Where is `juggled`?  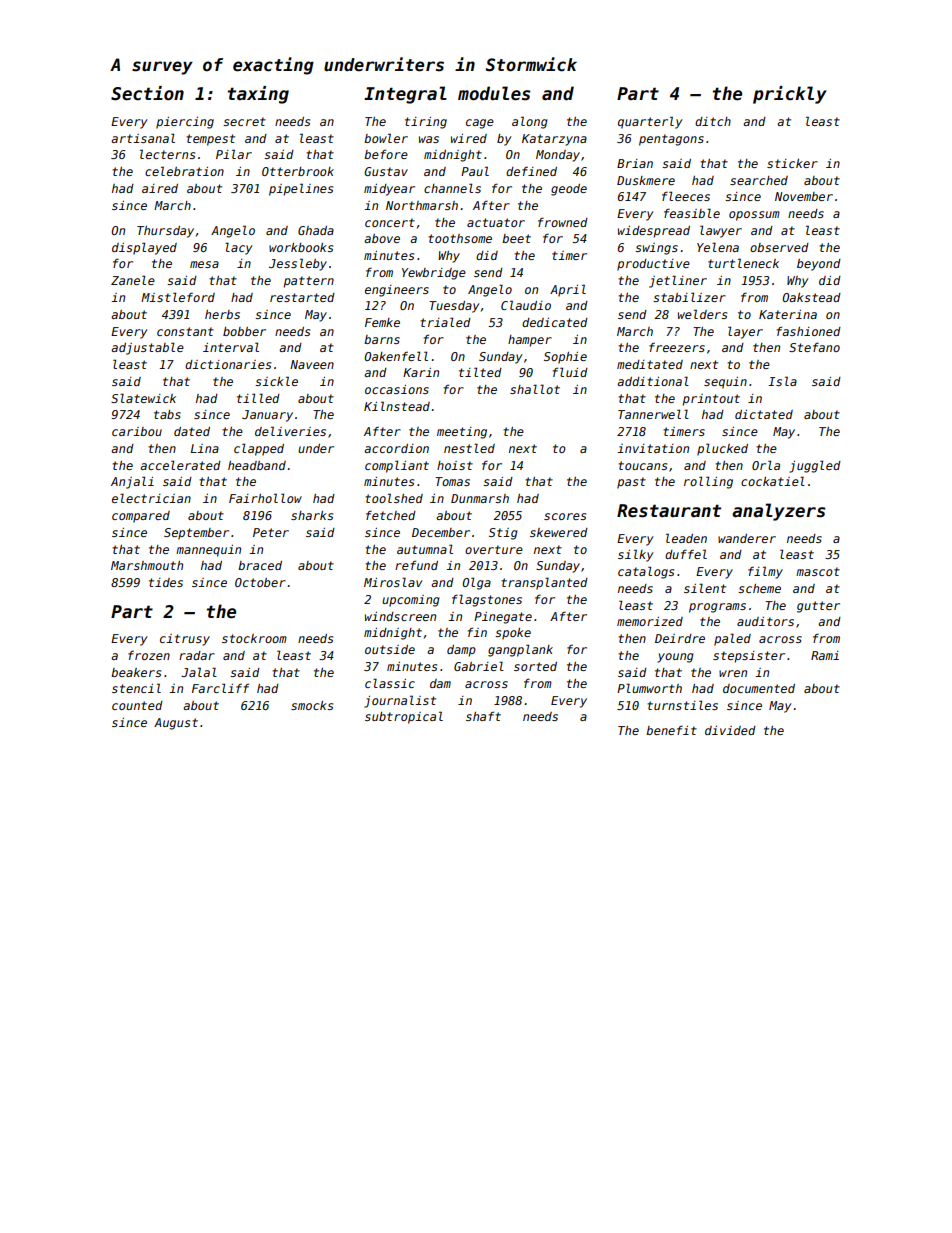 juggled is located at coordinates (815, 466).
